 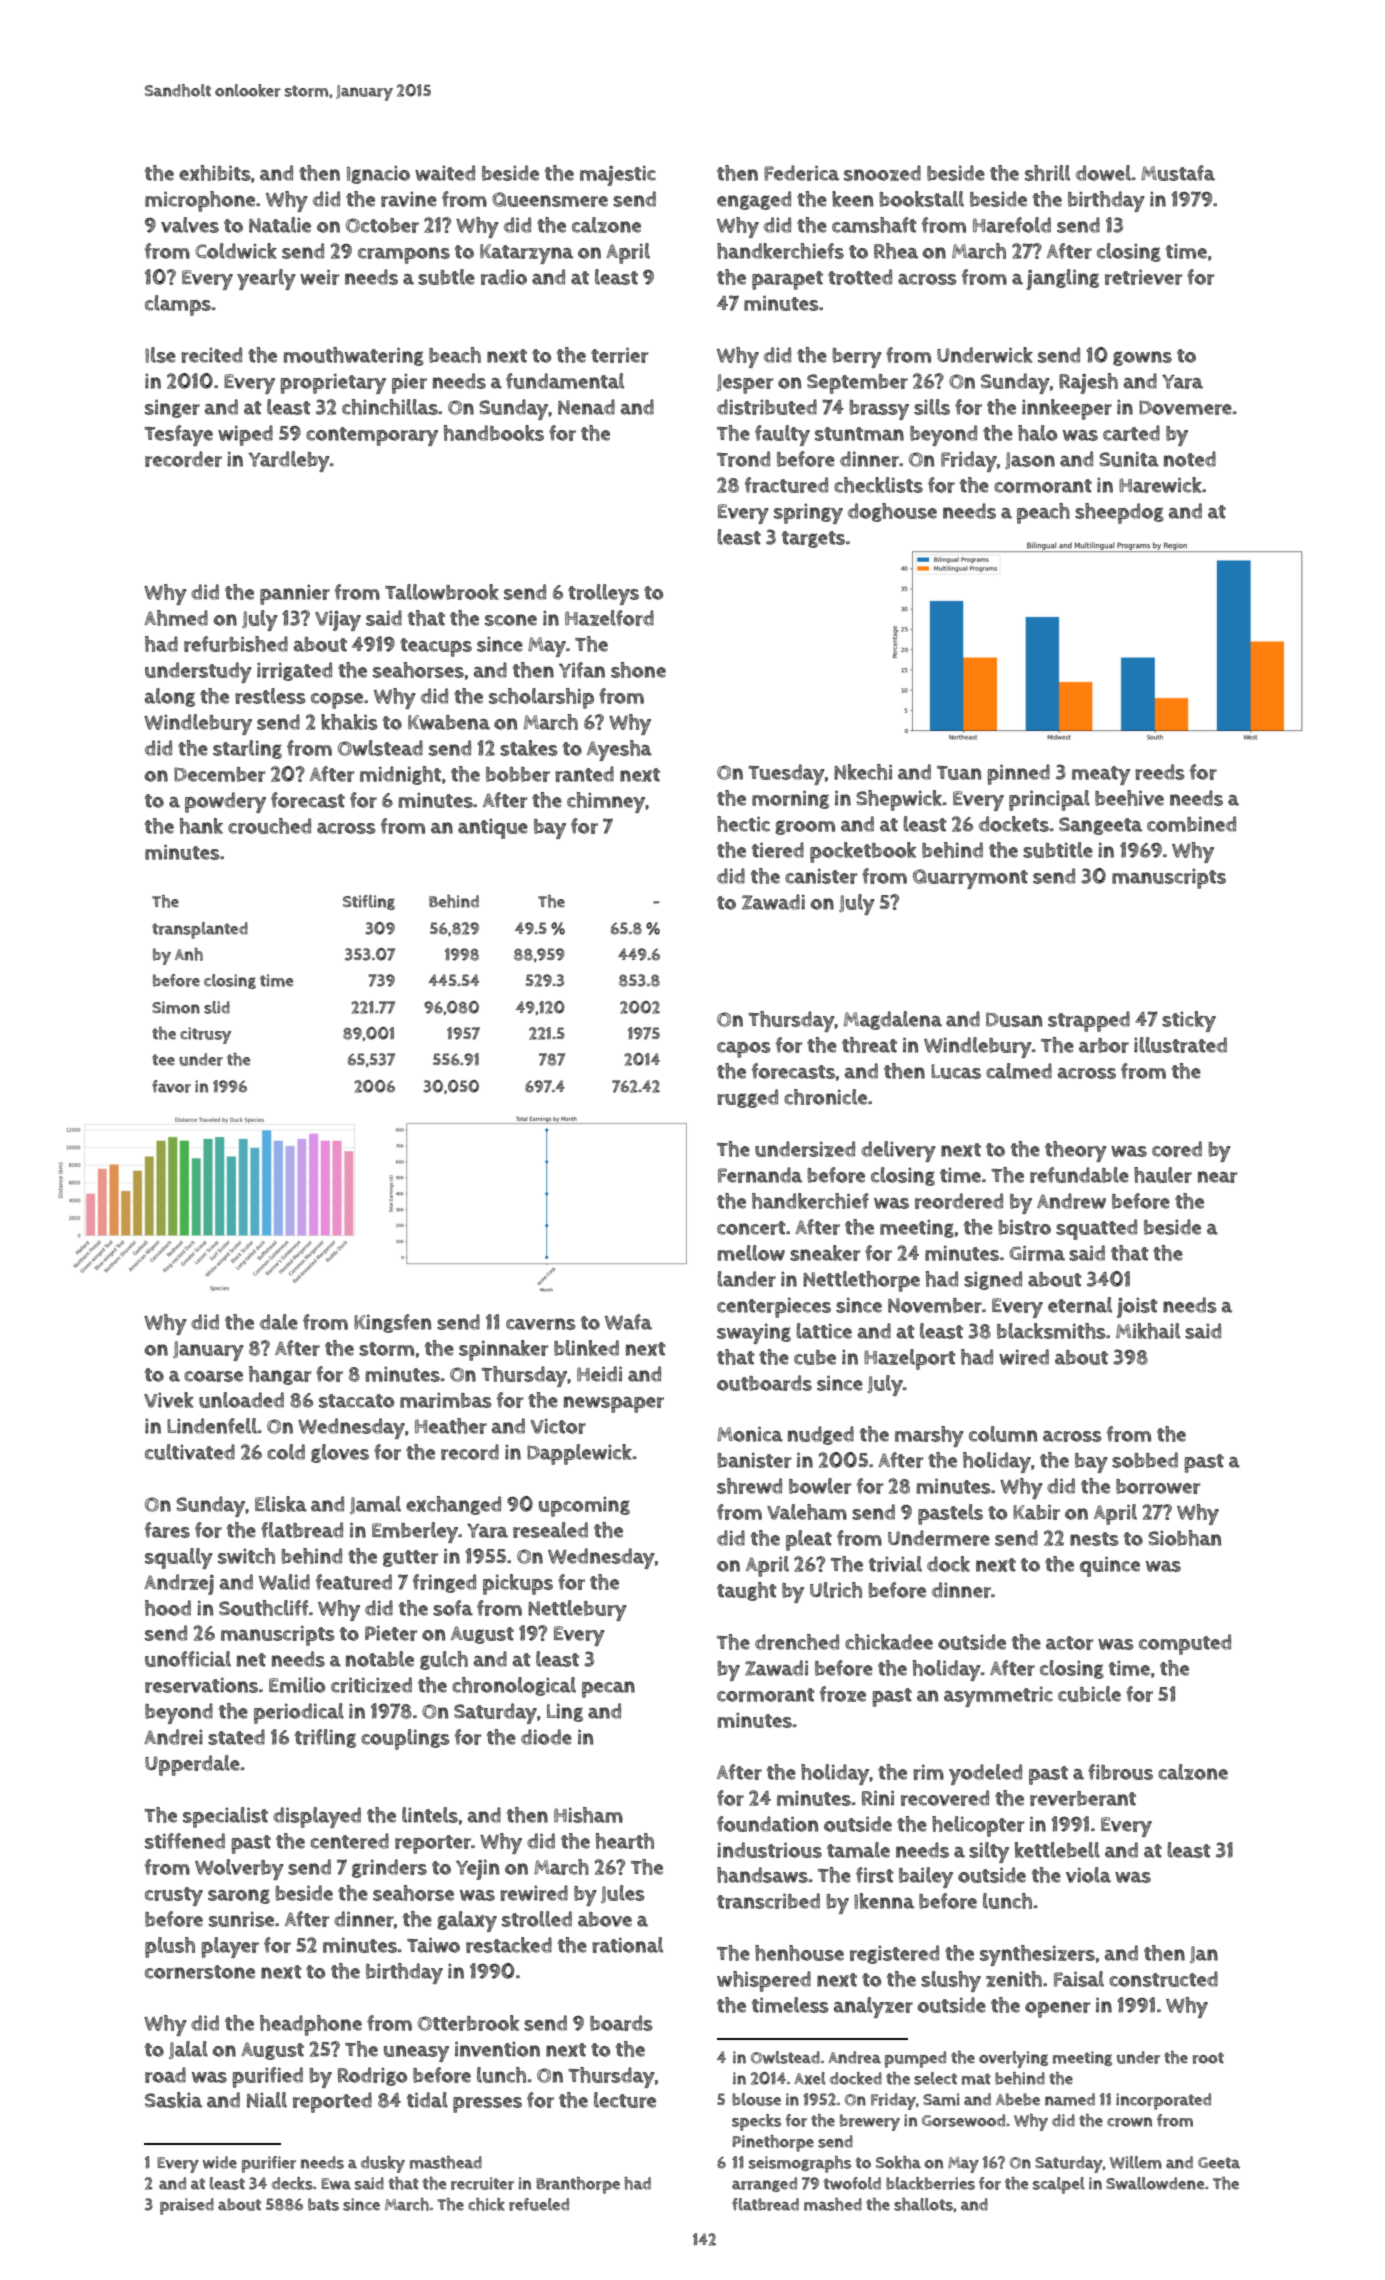 What do you see at coordinates (608, 1689) in the screenshot?
I see `pecan` at bounding box center [608, 1689].
